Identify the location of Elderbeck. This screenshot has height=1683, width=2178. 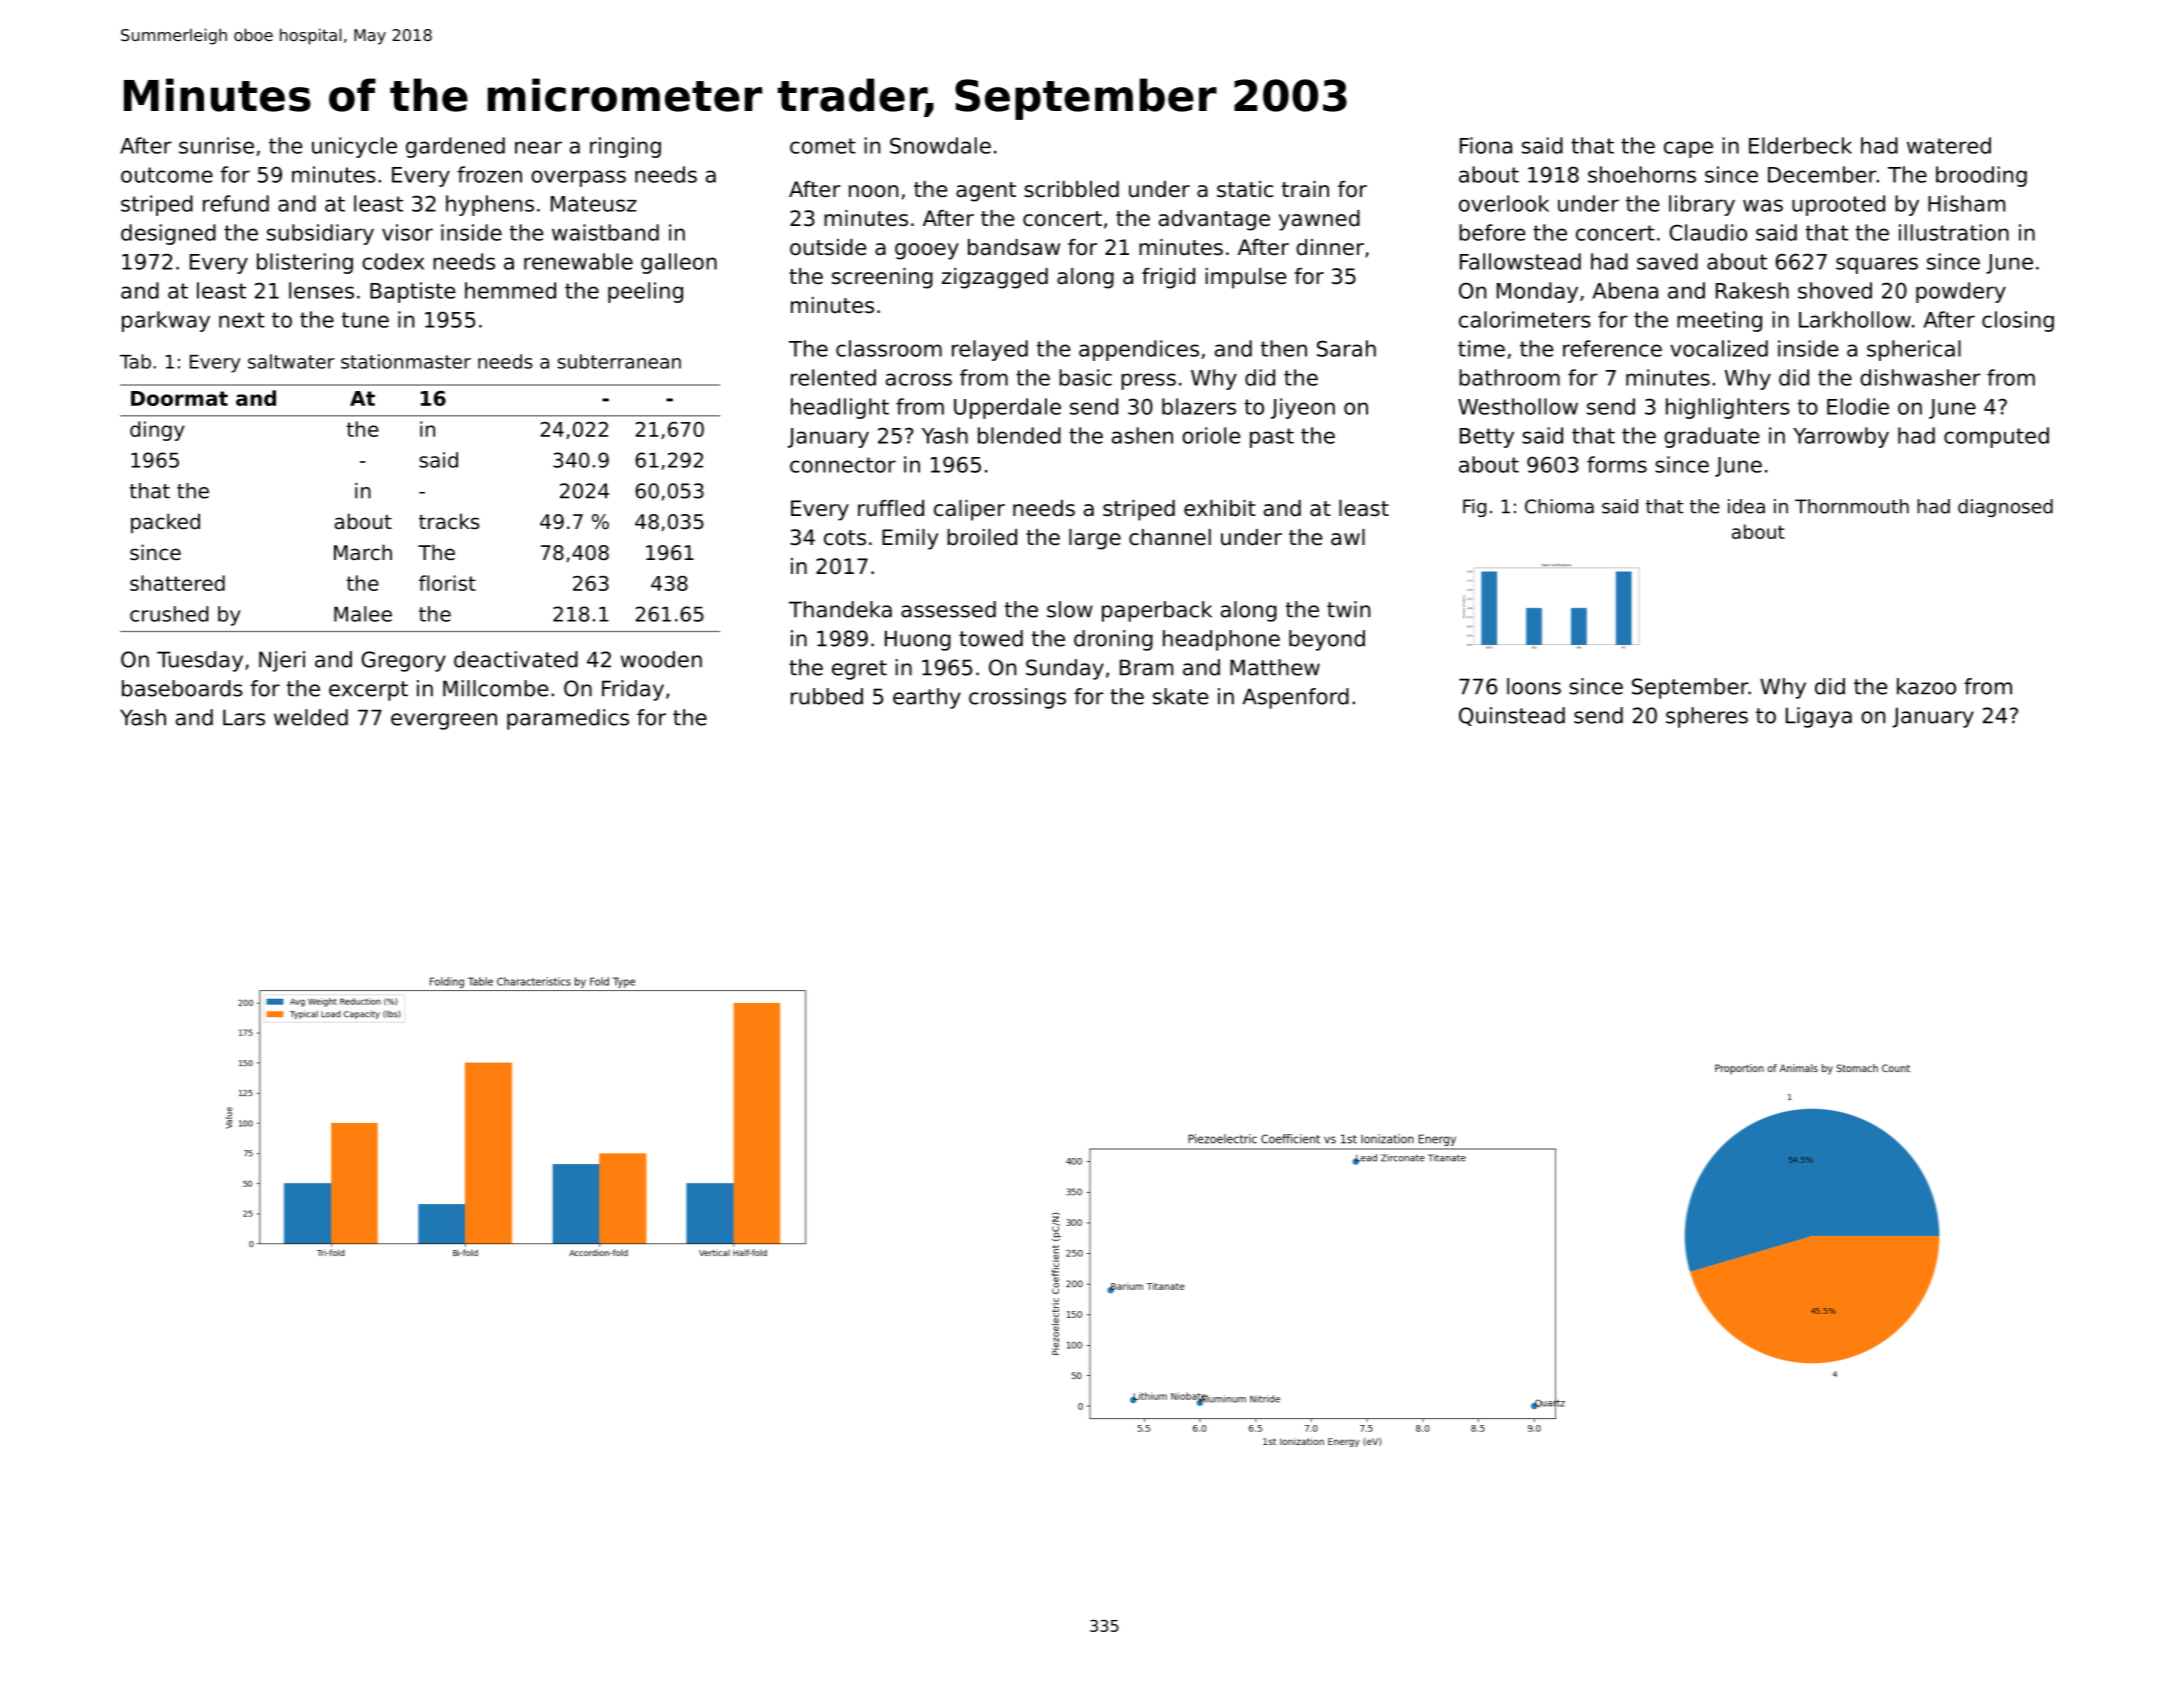
(1800, 145).
